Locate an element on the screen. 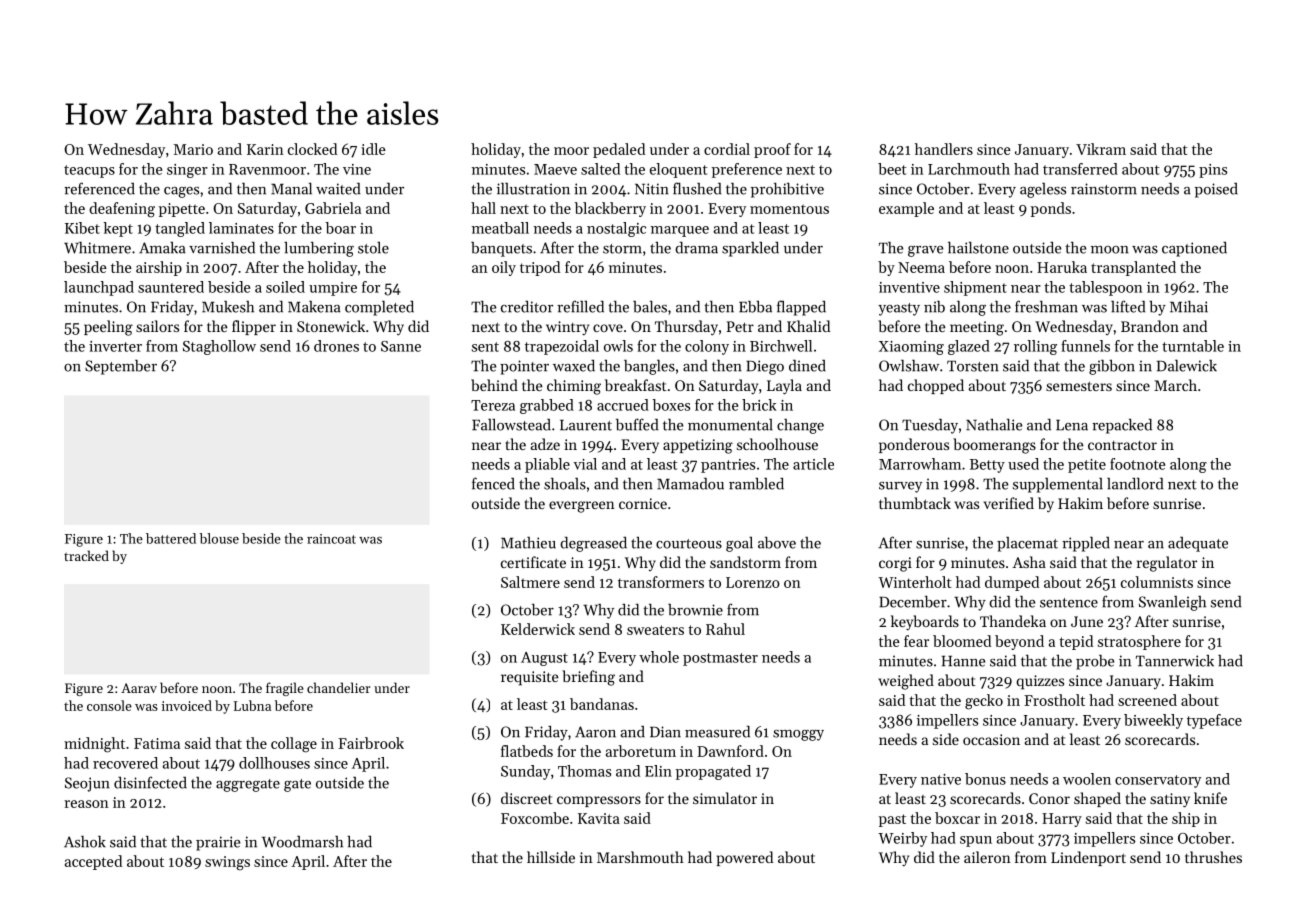  Marshmouth is located at coordinates (640, 857).
